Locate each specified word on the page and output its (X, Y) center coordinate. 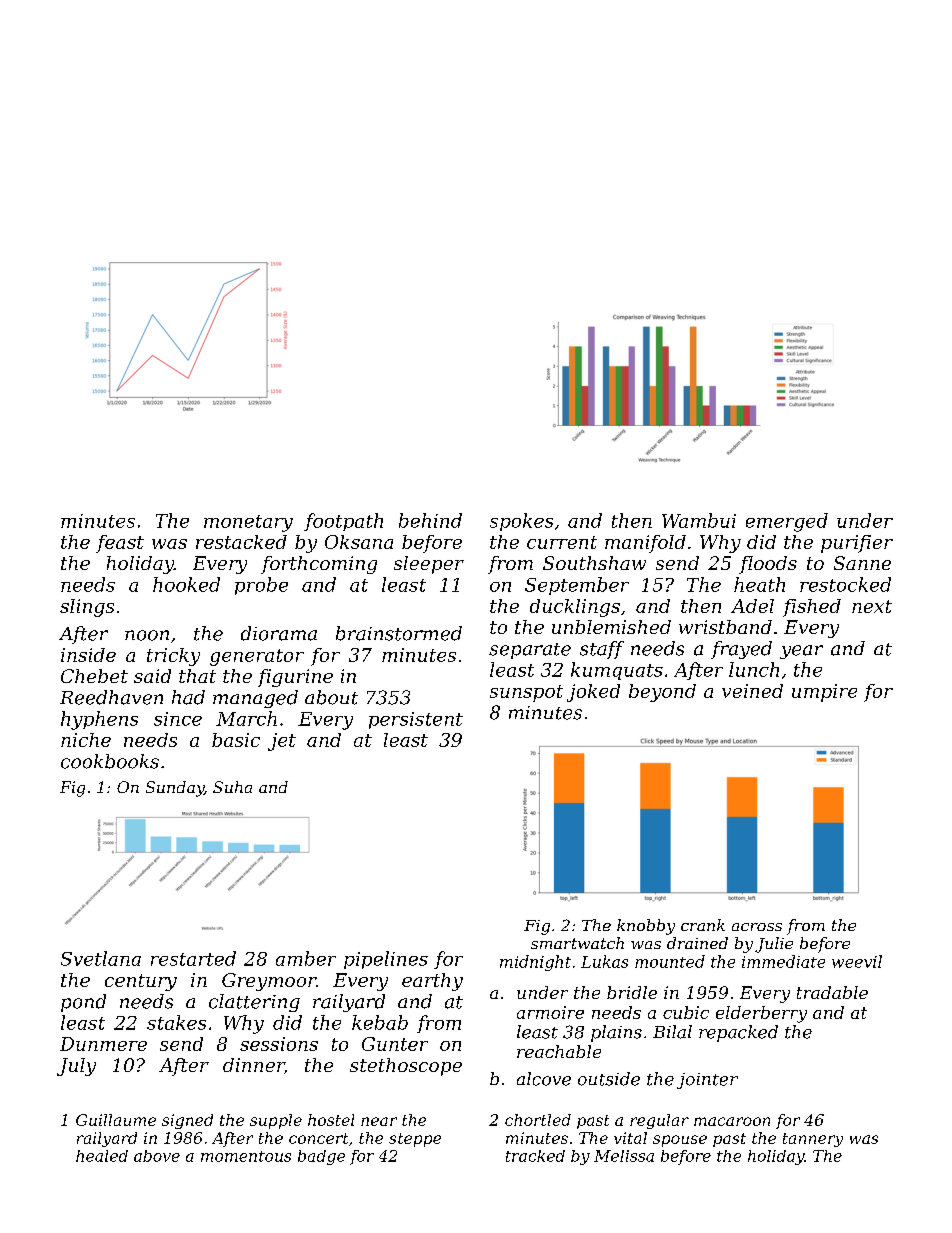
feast (120, 544)
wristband (725, 627)
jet (282, 742)
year (801, 652)
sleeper (429, 565)
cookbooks (110, 761)
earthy (432, 982)
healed (102, 1156)
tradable (832, 992)
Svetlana (101, 958)
